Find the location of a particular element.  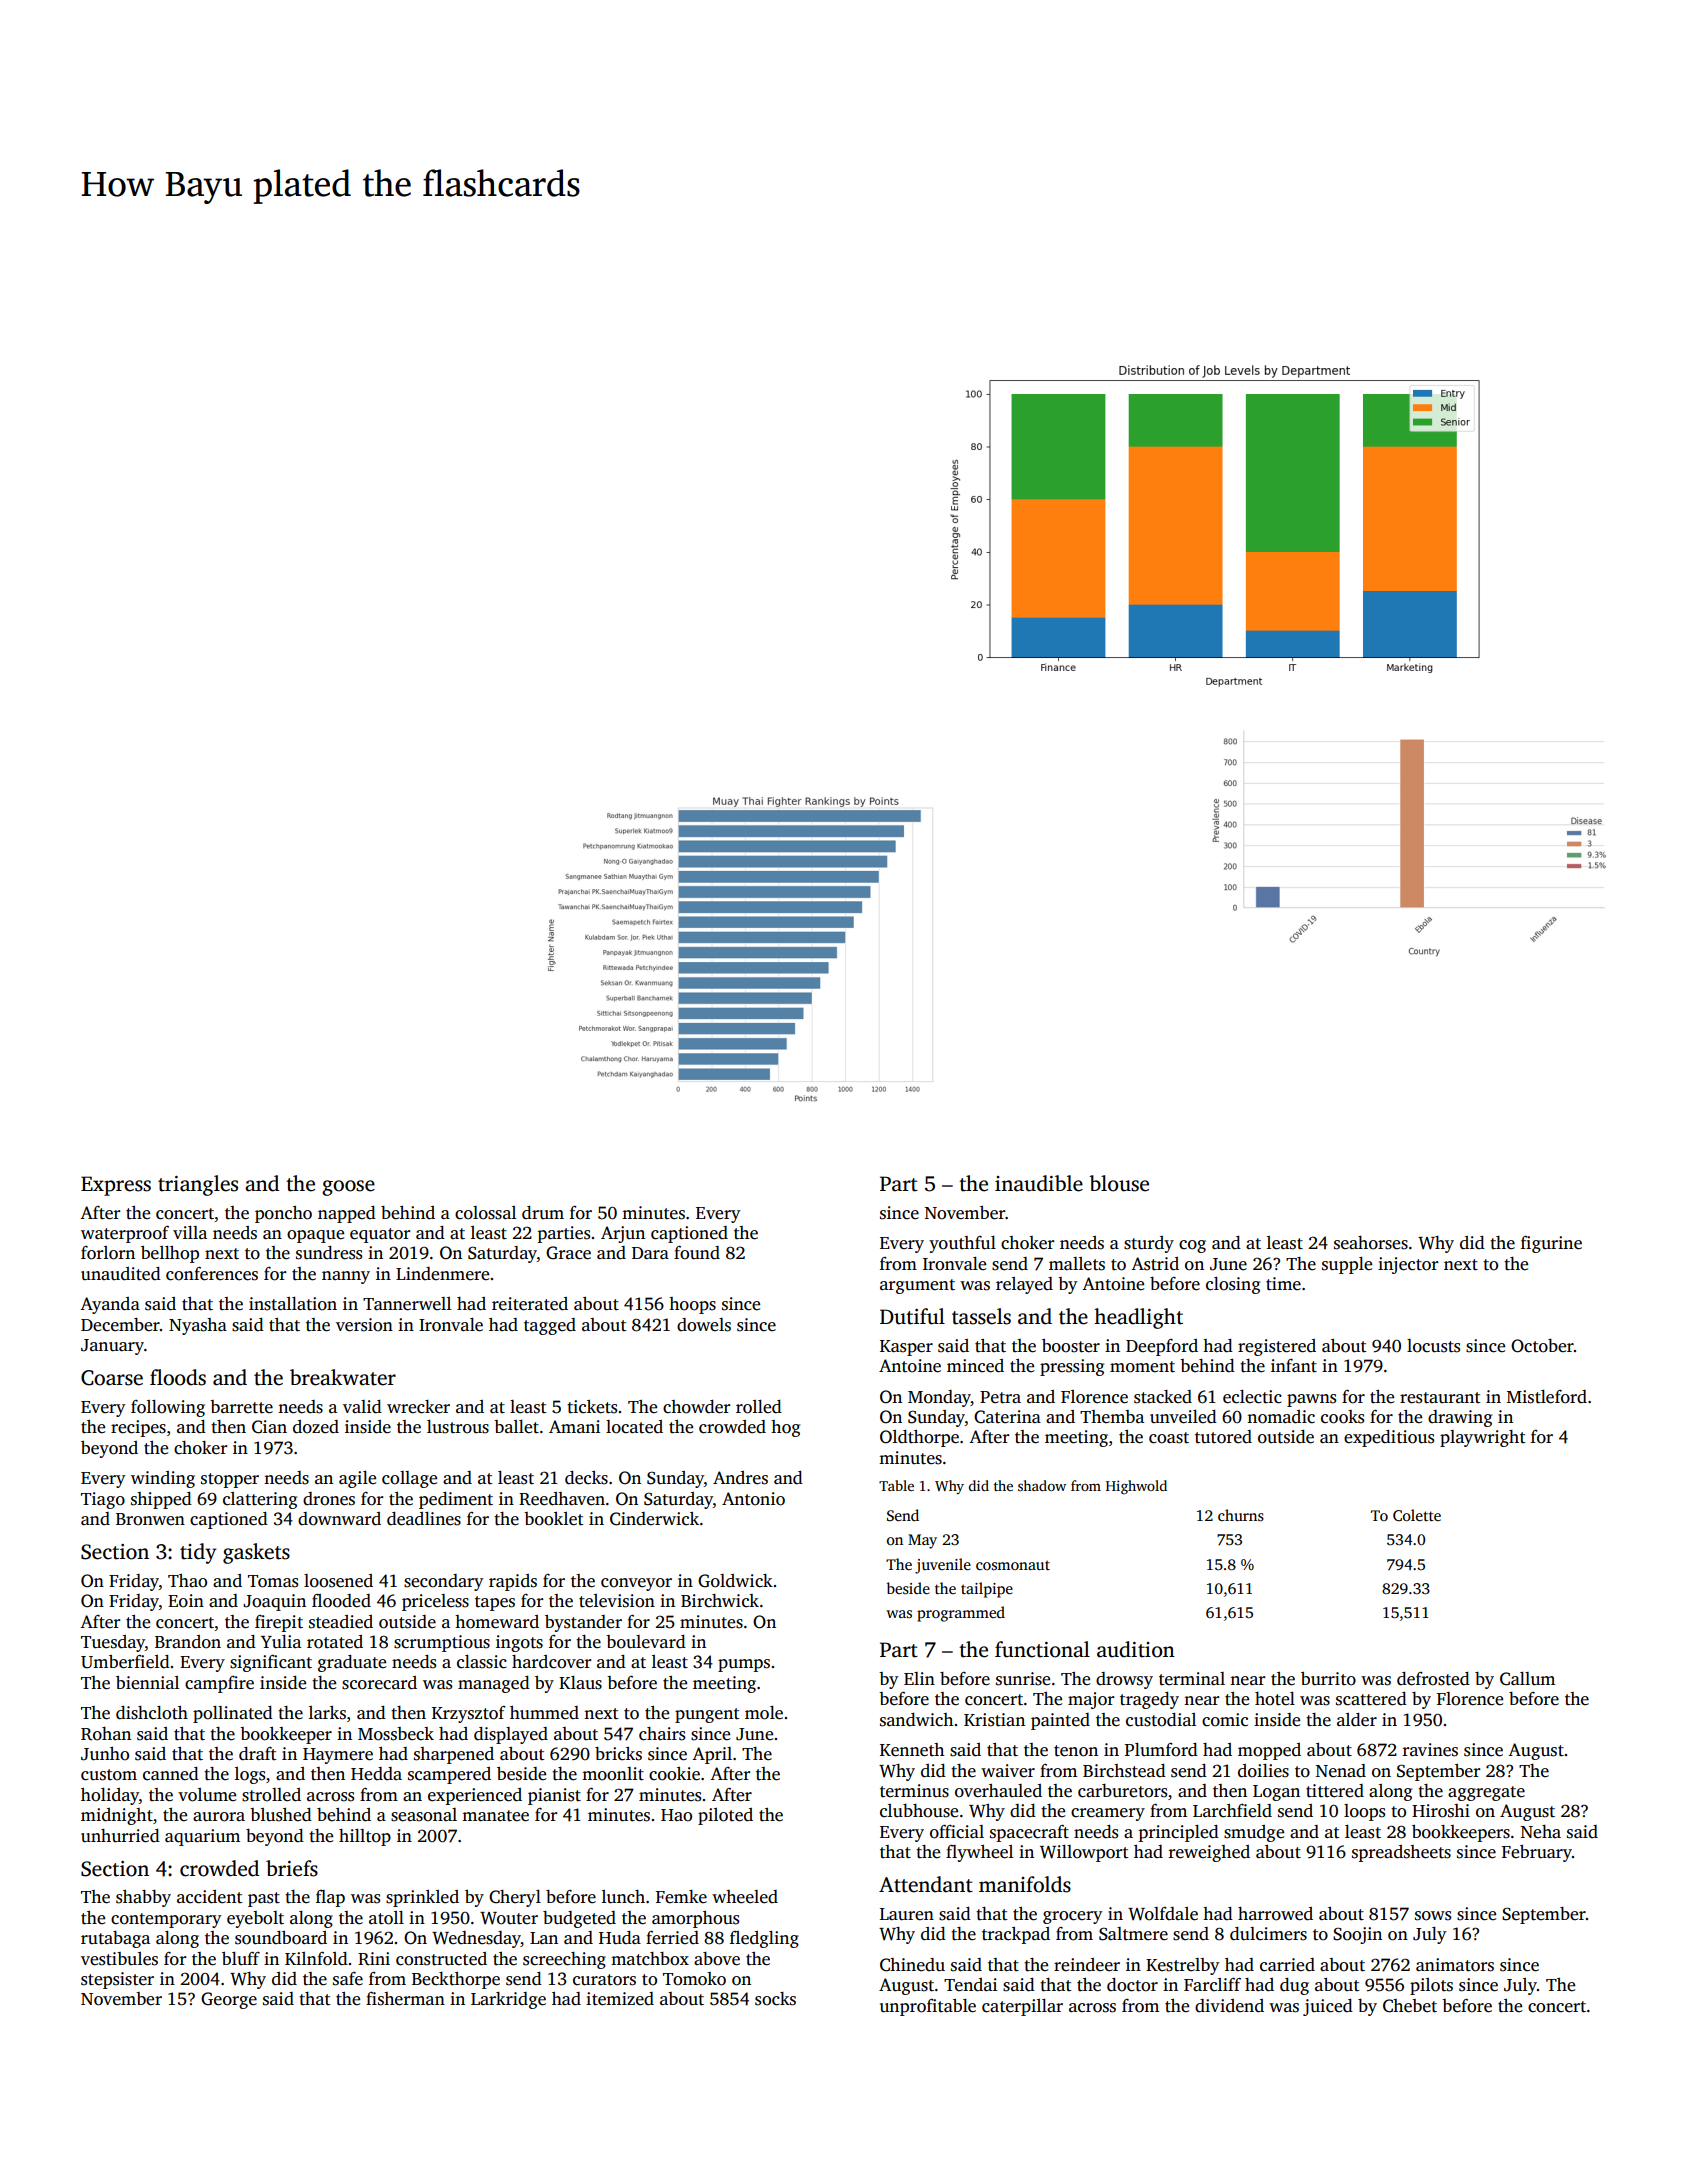

safe is located at coordinates (348, 1979).
